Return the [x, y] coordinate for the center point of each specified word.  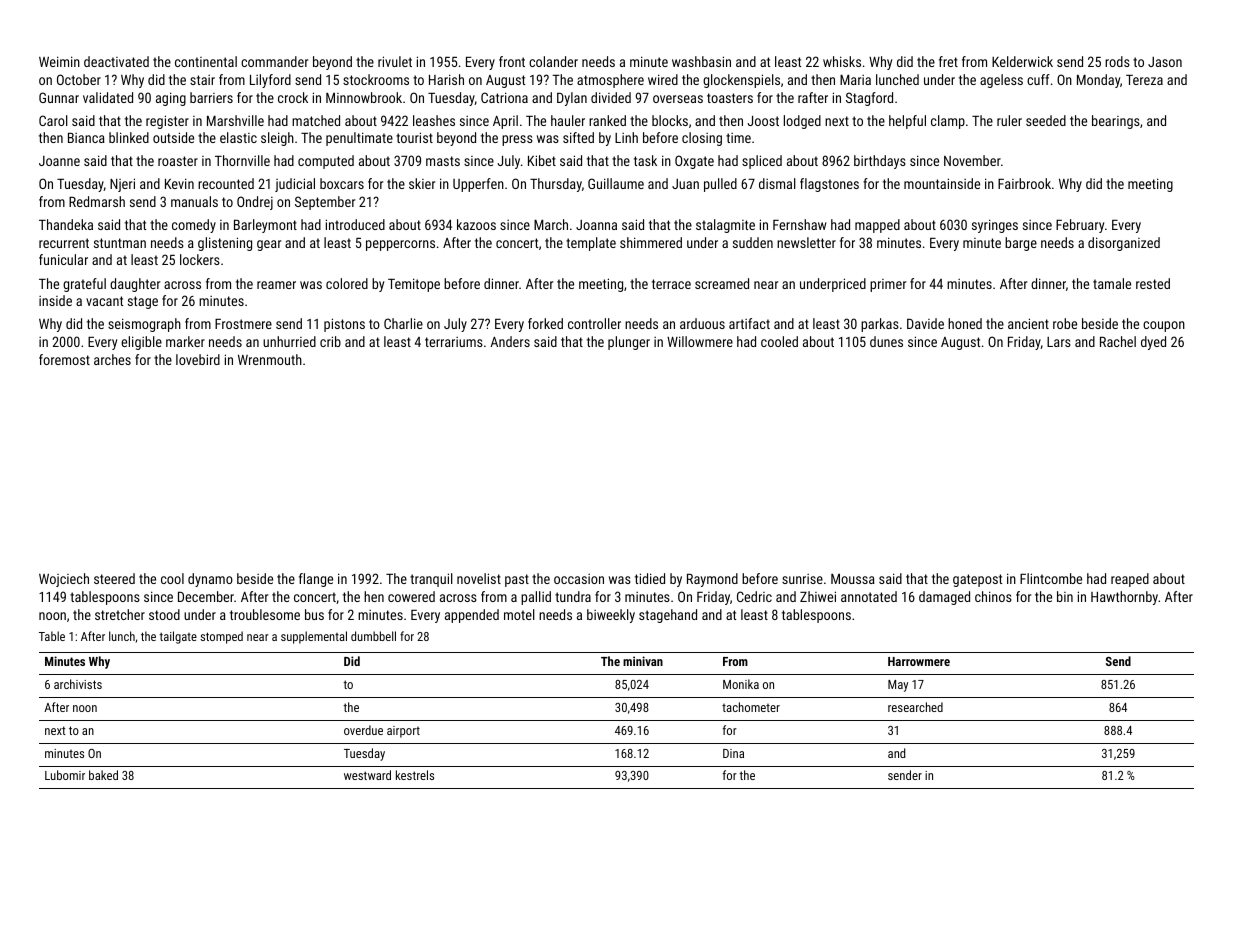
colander [553, 61]
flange [316, 580]
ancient [1028, 323]
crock [293, 97]
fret [948, 61]
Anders [510, 341]
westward [367, 775]
